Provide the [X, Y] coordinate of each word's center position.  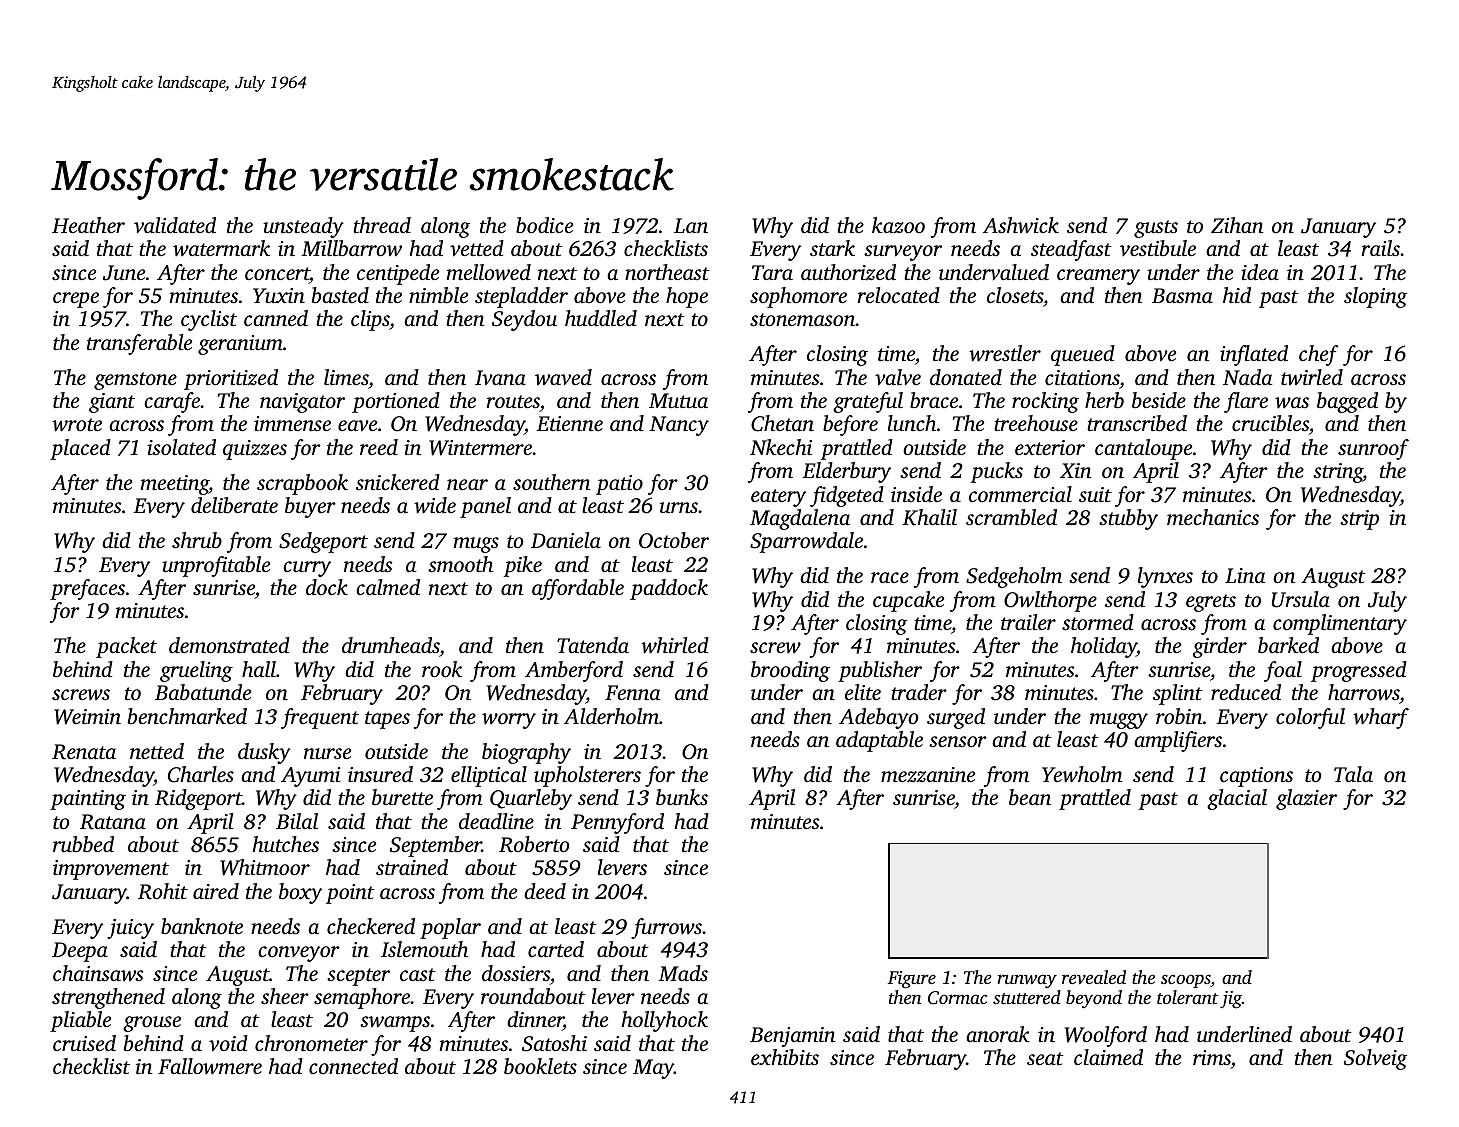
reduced [1246, 692]
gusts [1156, 229]
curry [307, 569]
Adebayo [879, 718]
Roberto [534, 844]
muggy [1119, 721]
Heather [88, 225]
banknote [202, 926]
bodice [544, 225]
